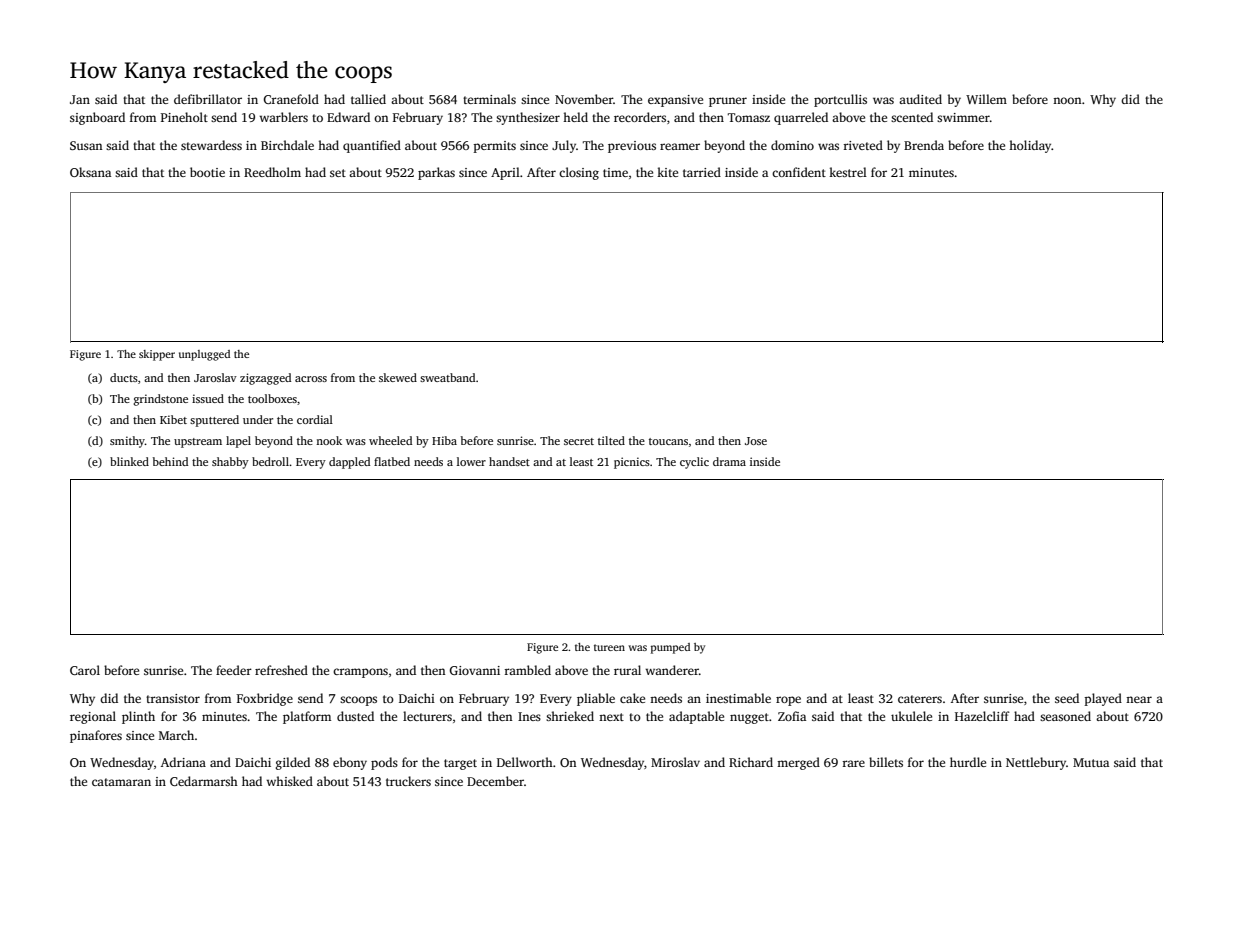 Image resolution: width=1233 pixels, height=952 pixels. I want to click on November, so click(584, 99).
